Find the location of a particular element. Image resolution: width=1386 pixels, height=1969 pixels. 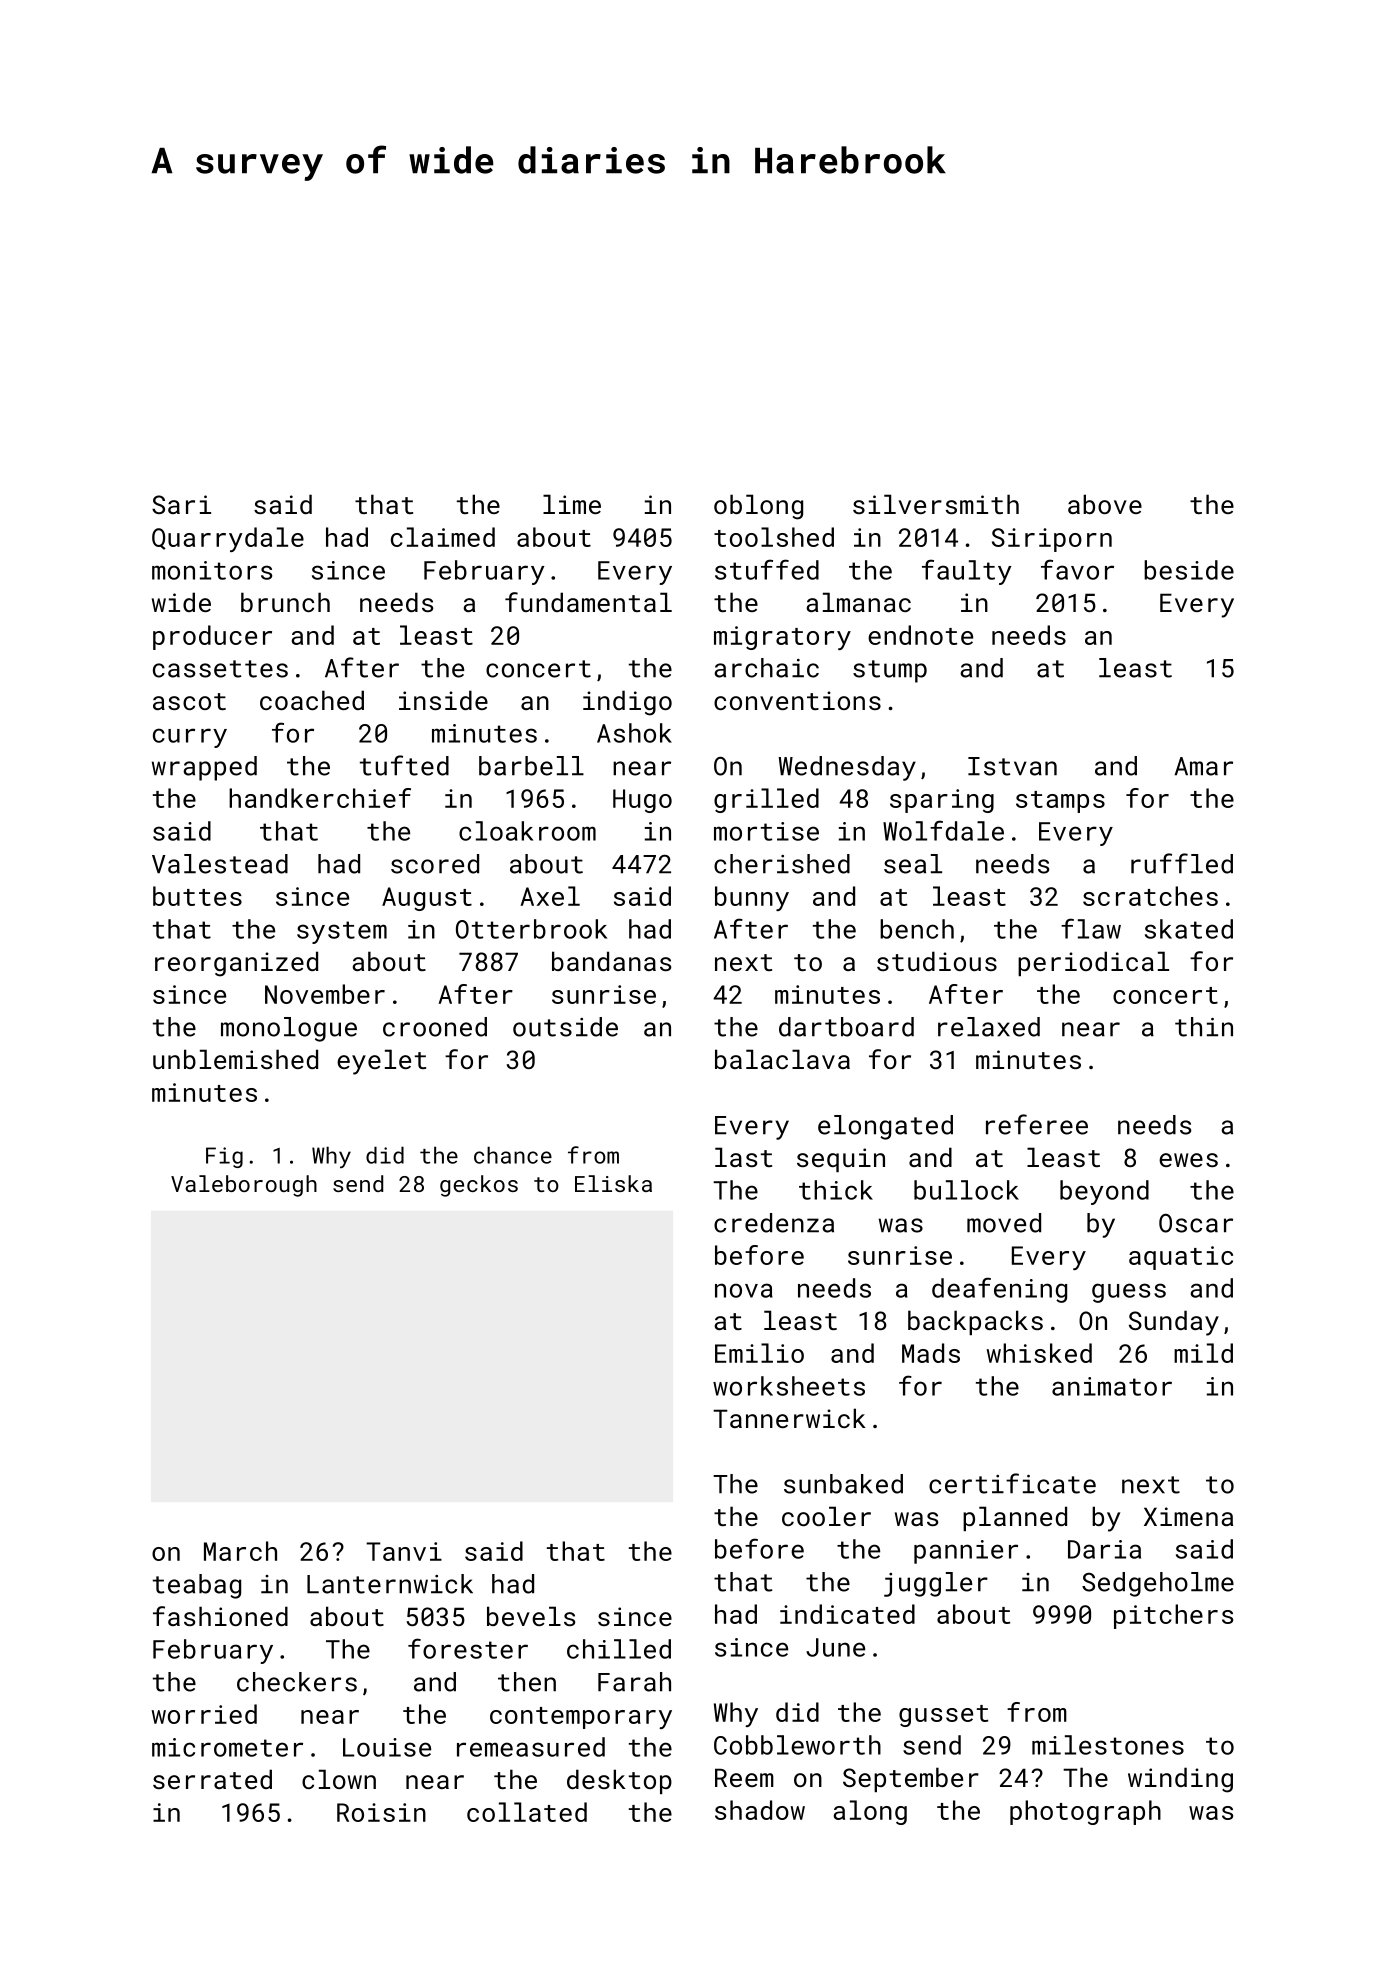

Oscar is located at coordinates (1196, 1223).
